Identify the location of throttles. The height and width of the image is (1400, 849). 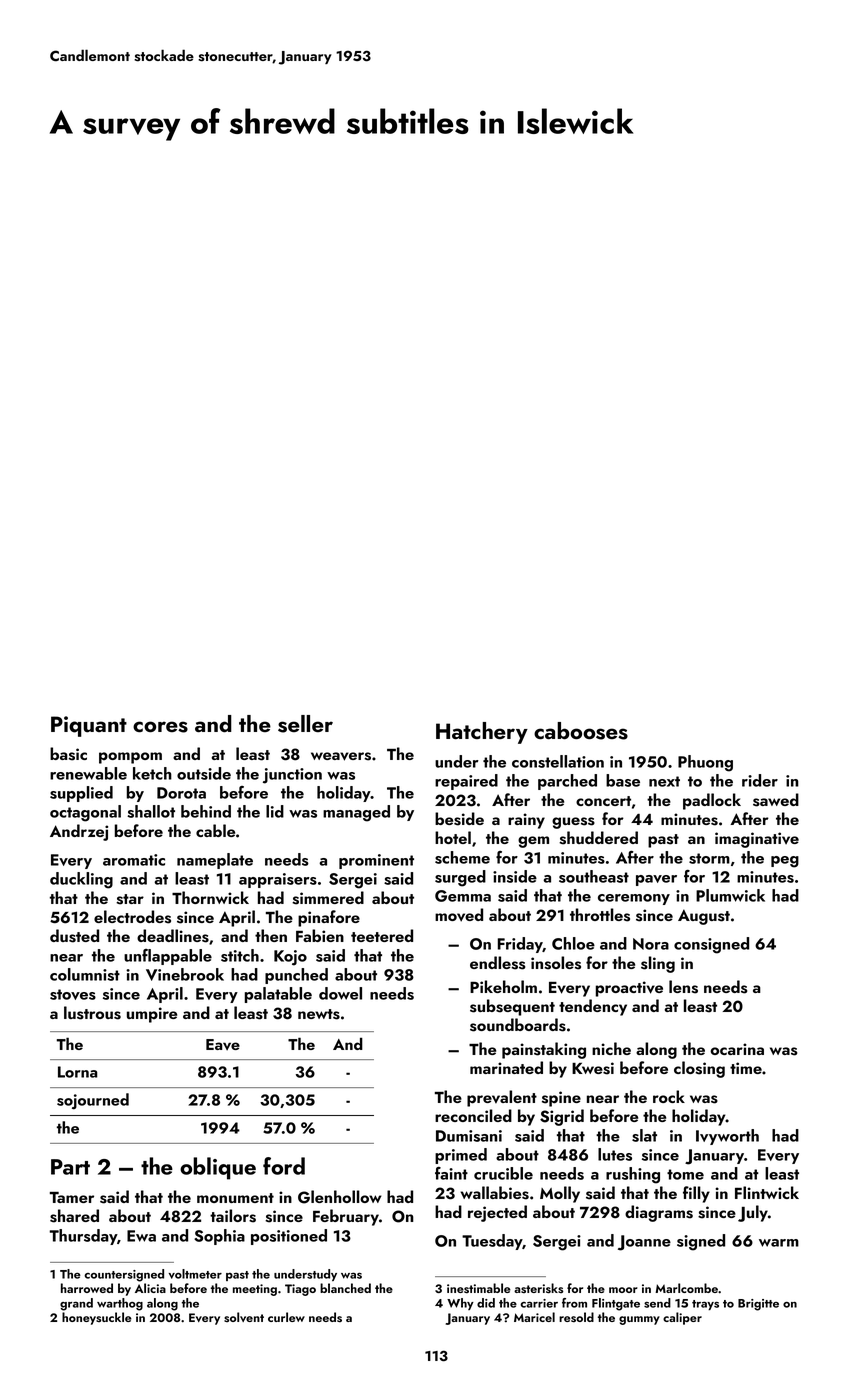
(600, 915).
